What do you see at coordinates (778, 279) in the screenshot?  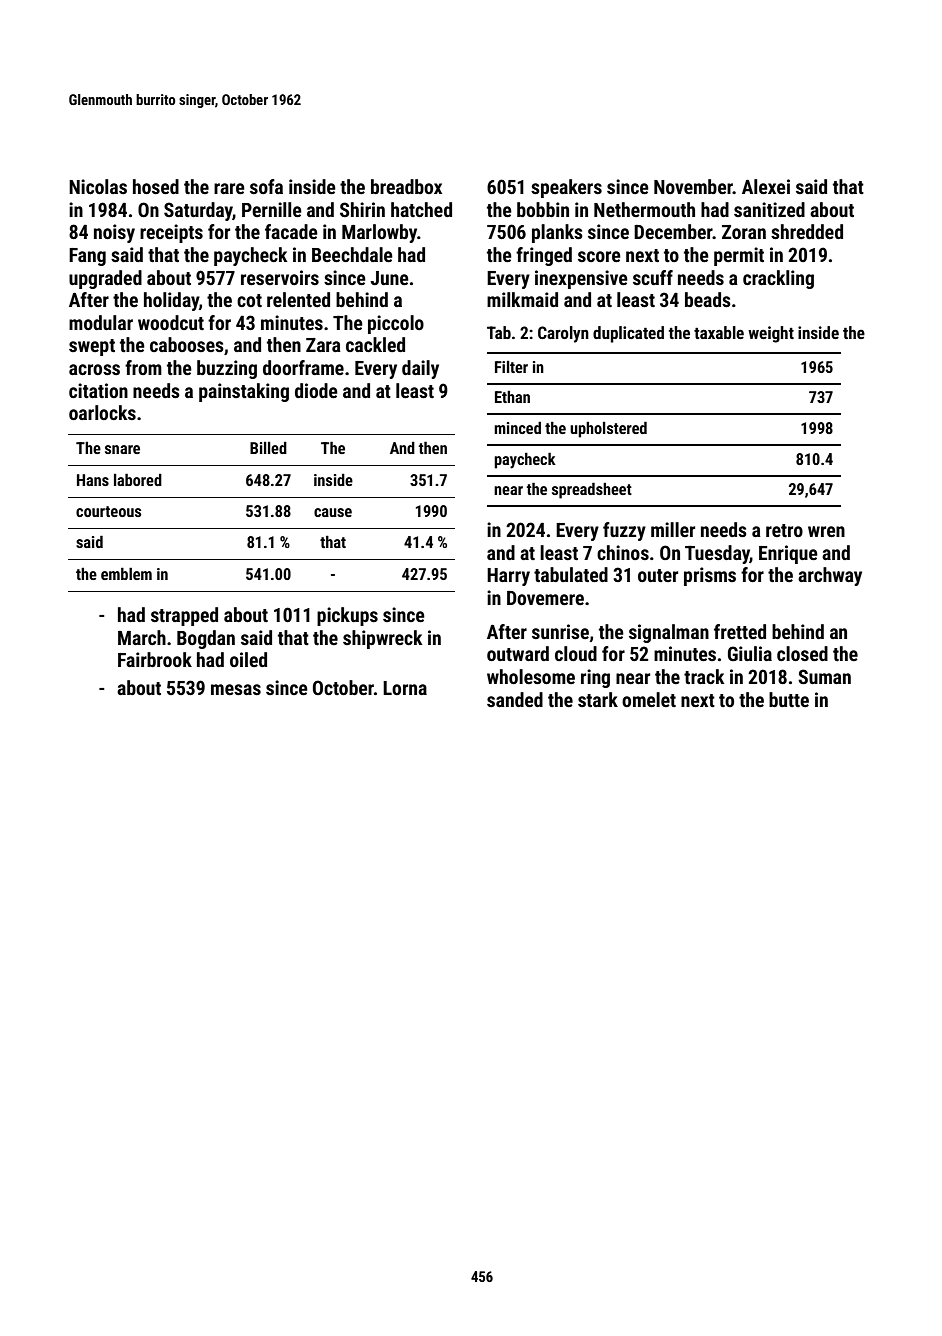 I see `crackling` at bounding box center [778, 279].
